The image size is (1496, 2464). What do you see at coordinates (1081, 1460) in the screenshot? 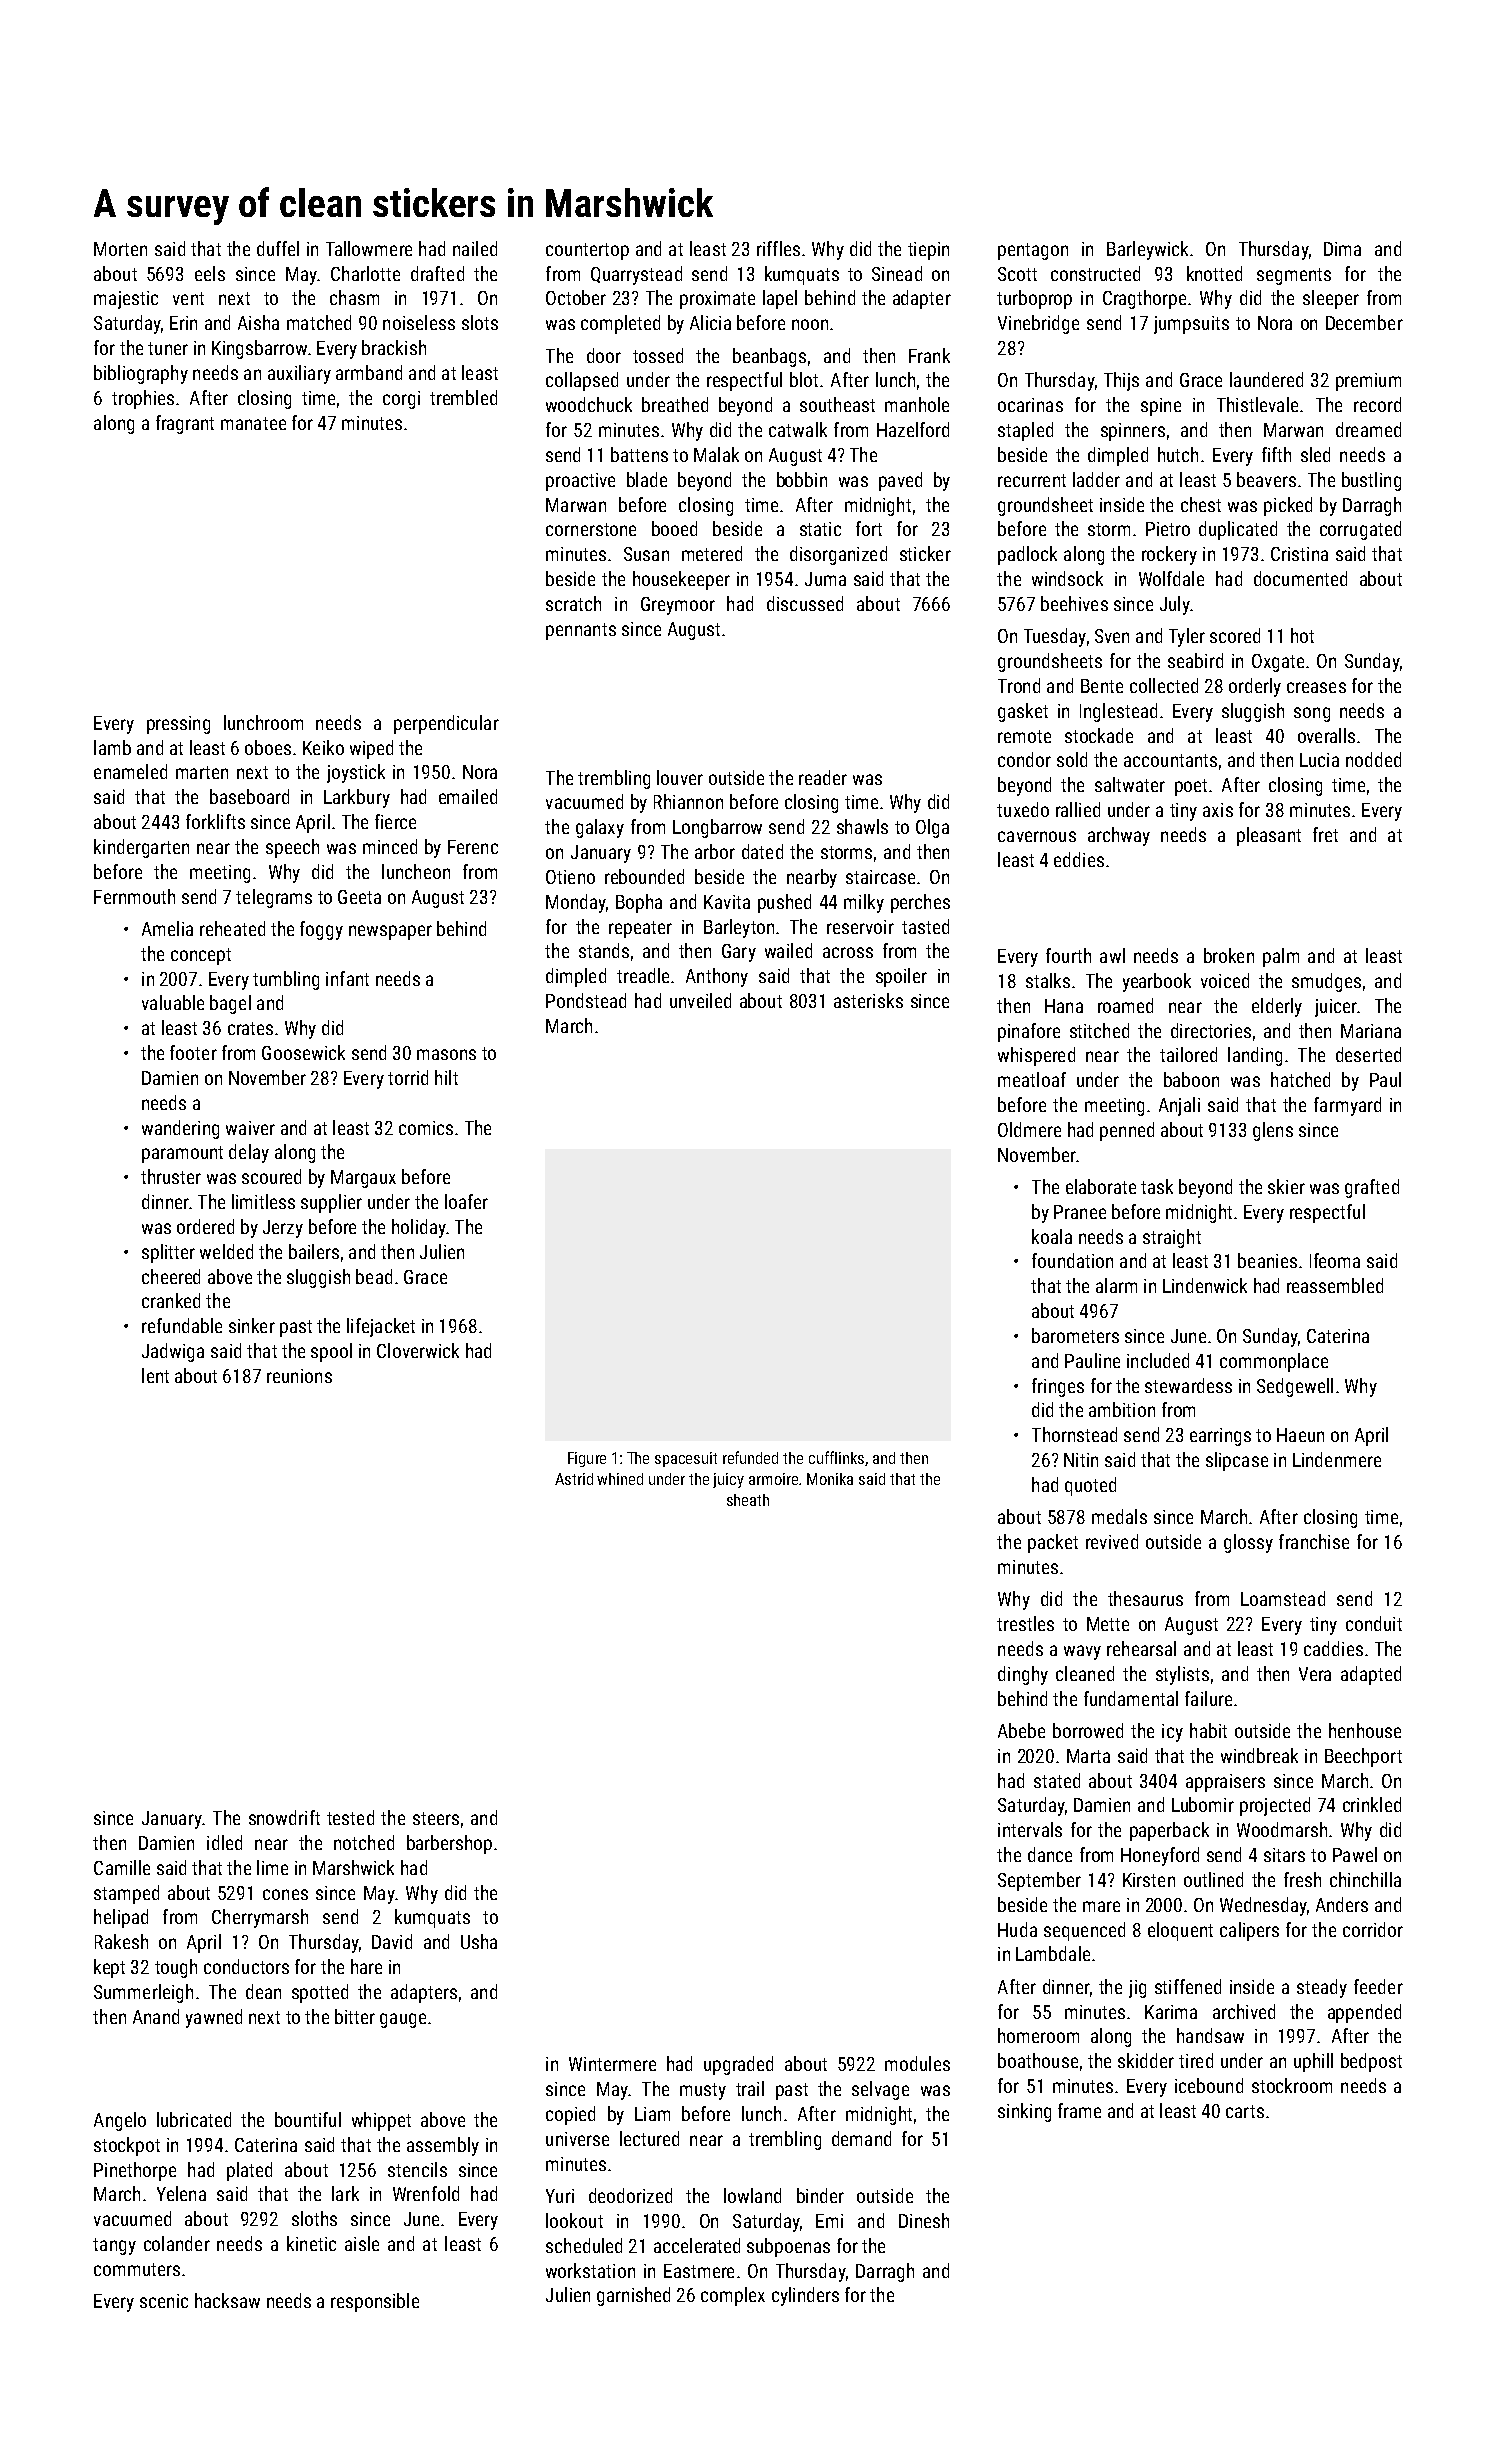
I see `Nitin` at bounding box center [1081, 1460].
